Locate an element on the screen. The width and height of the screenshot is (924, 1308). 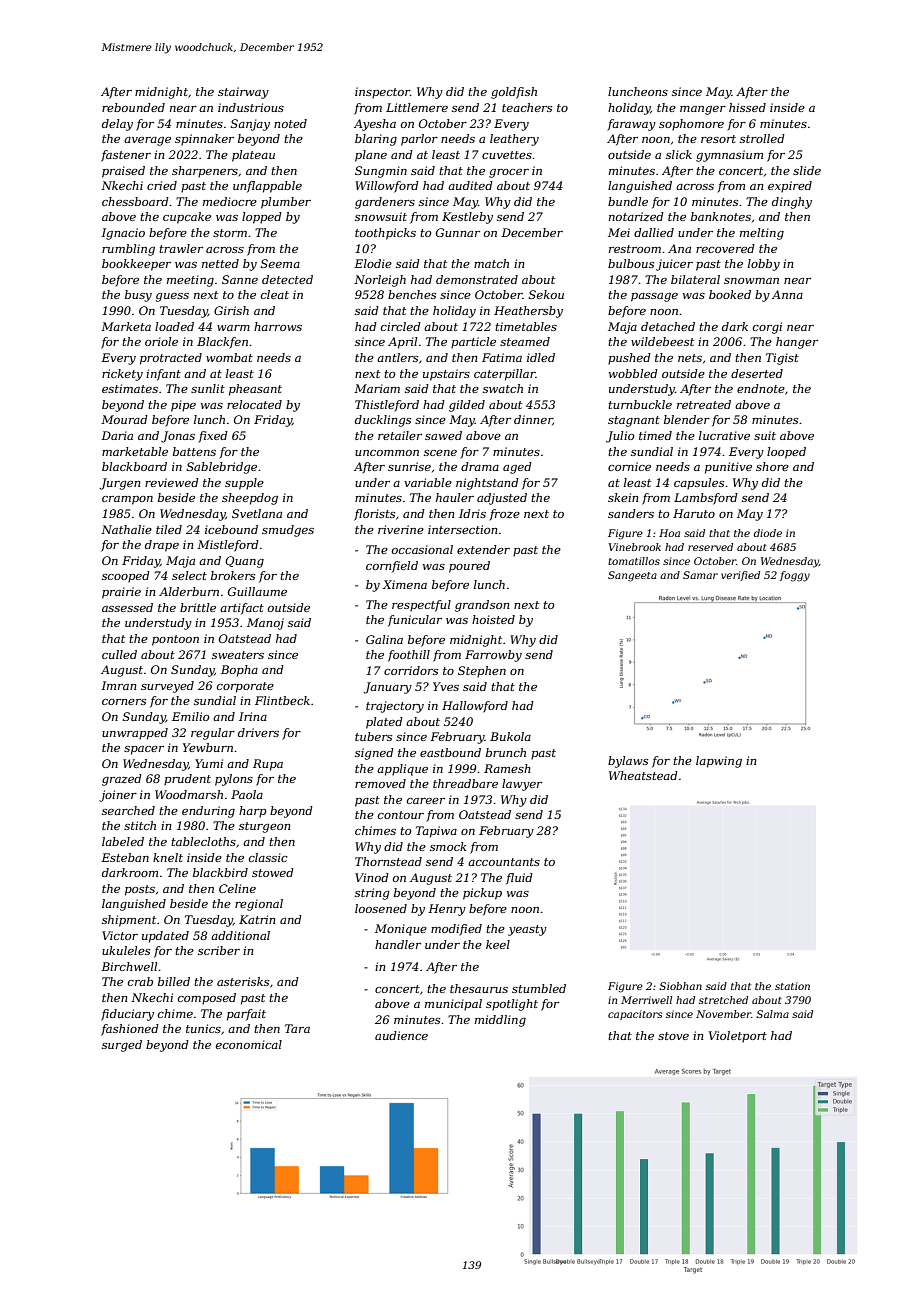
fastener is located at coordinates (126, 156).
